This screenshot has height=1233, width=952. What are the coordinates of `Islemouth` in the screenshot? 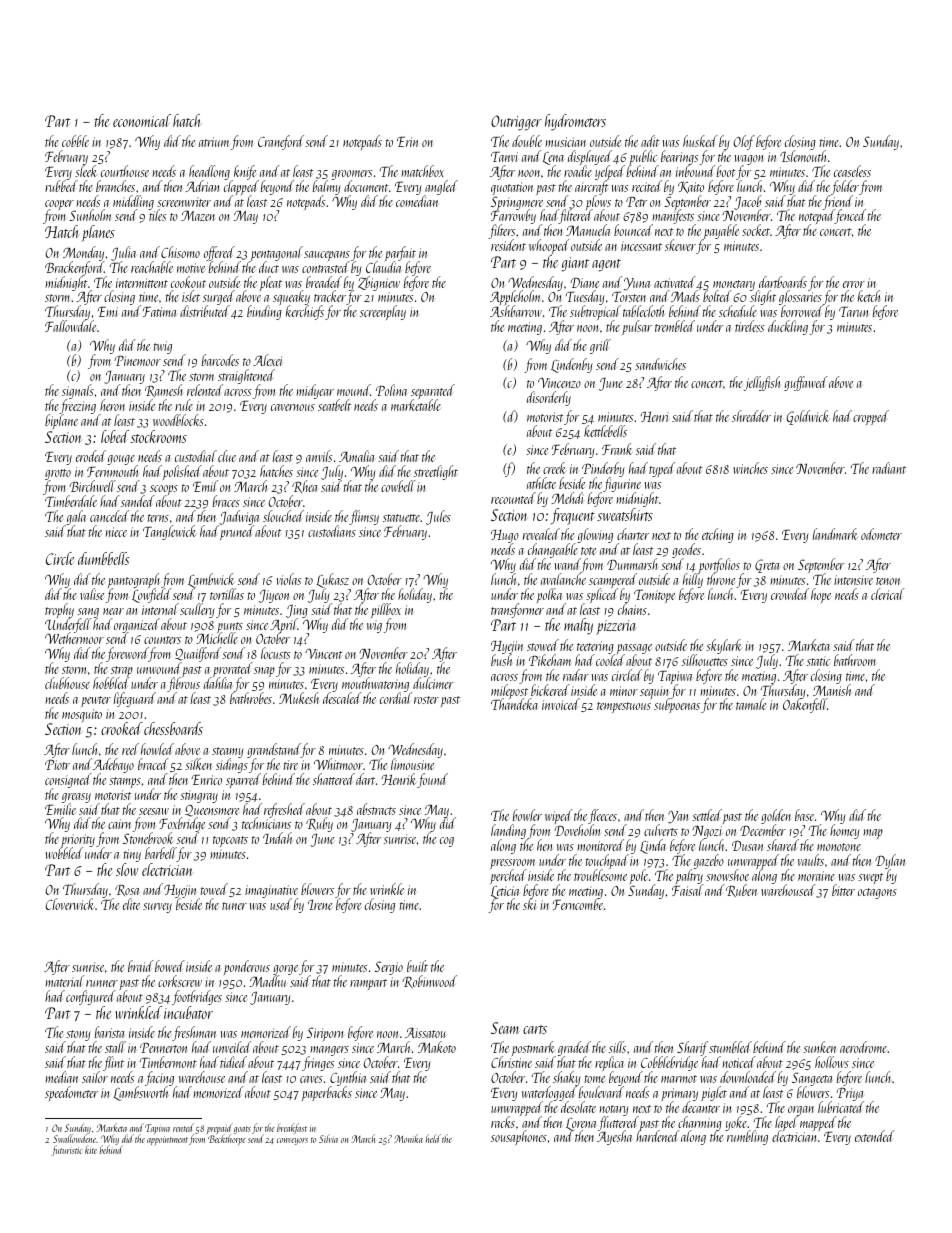 It's located at (803, 156).
